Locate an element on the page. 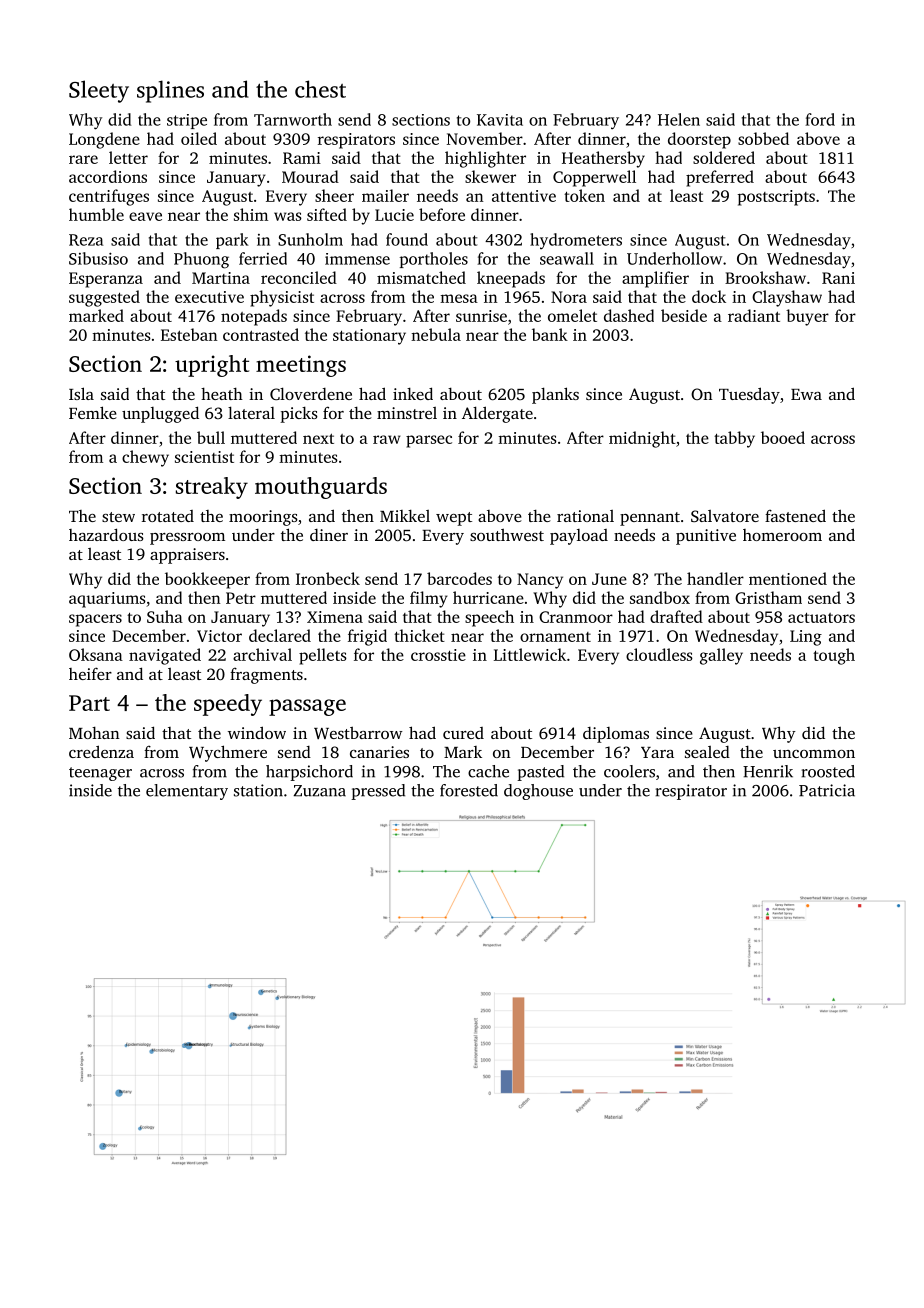 The height and width of the document is (1308, 924). shim is located at coordinates (251, 214).
